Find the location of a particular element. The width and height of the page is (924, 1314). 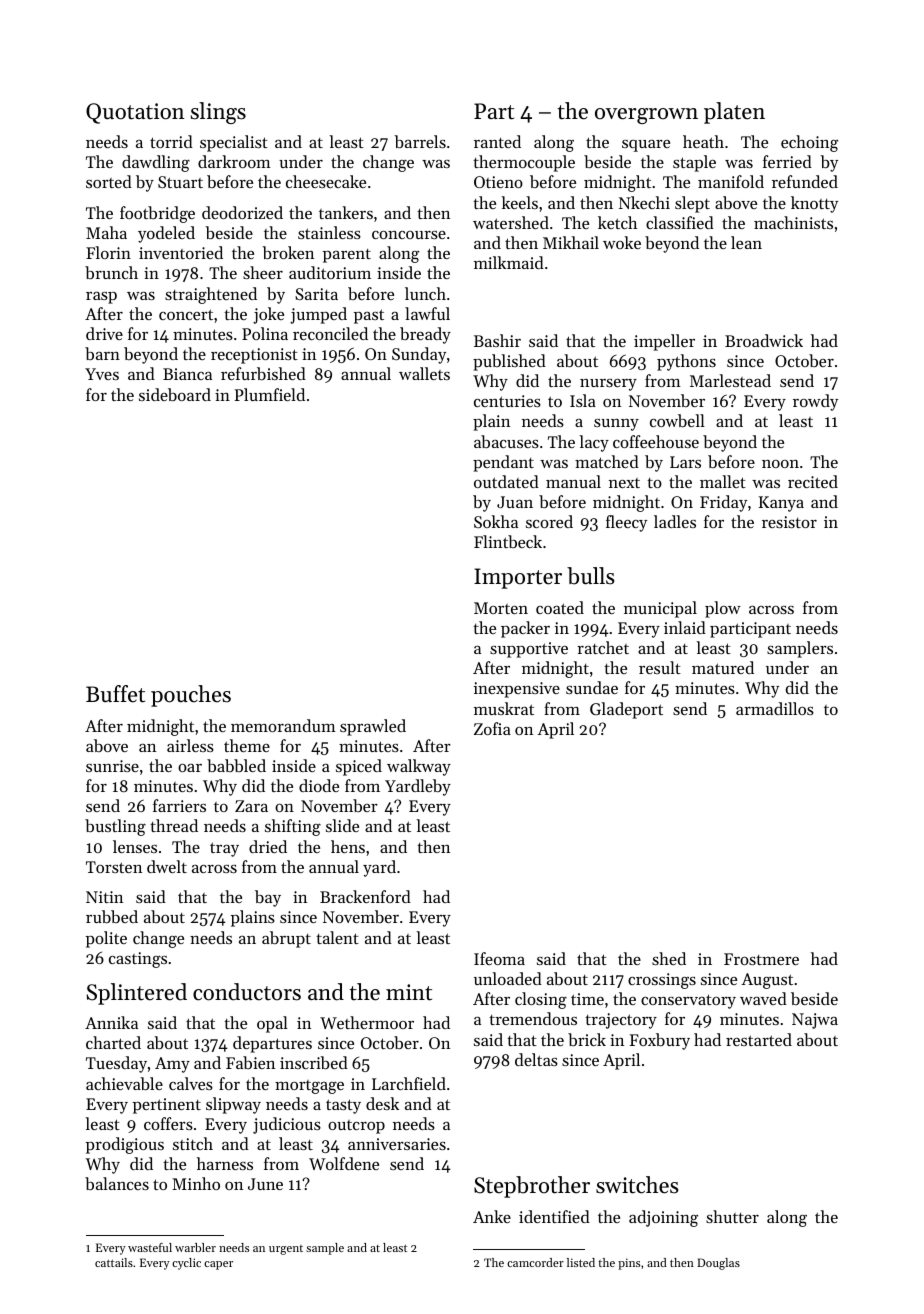

mint is located at coordinates (409, 992).
